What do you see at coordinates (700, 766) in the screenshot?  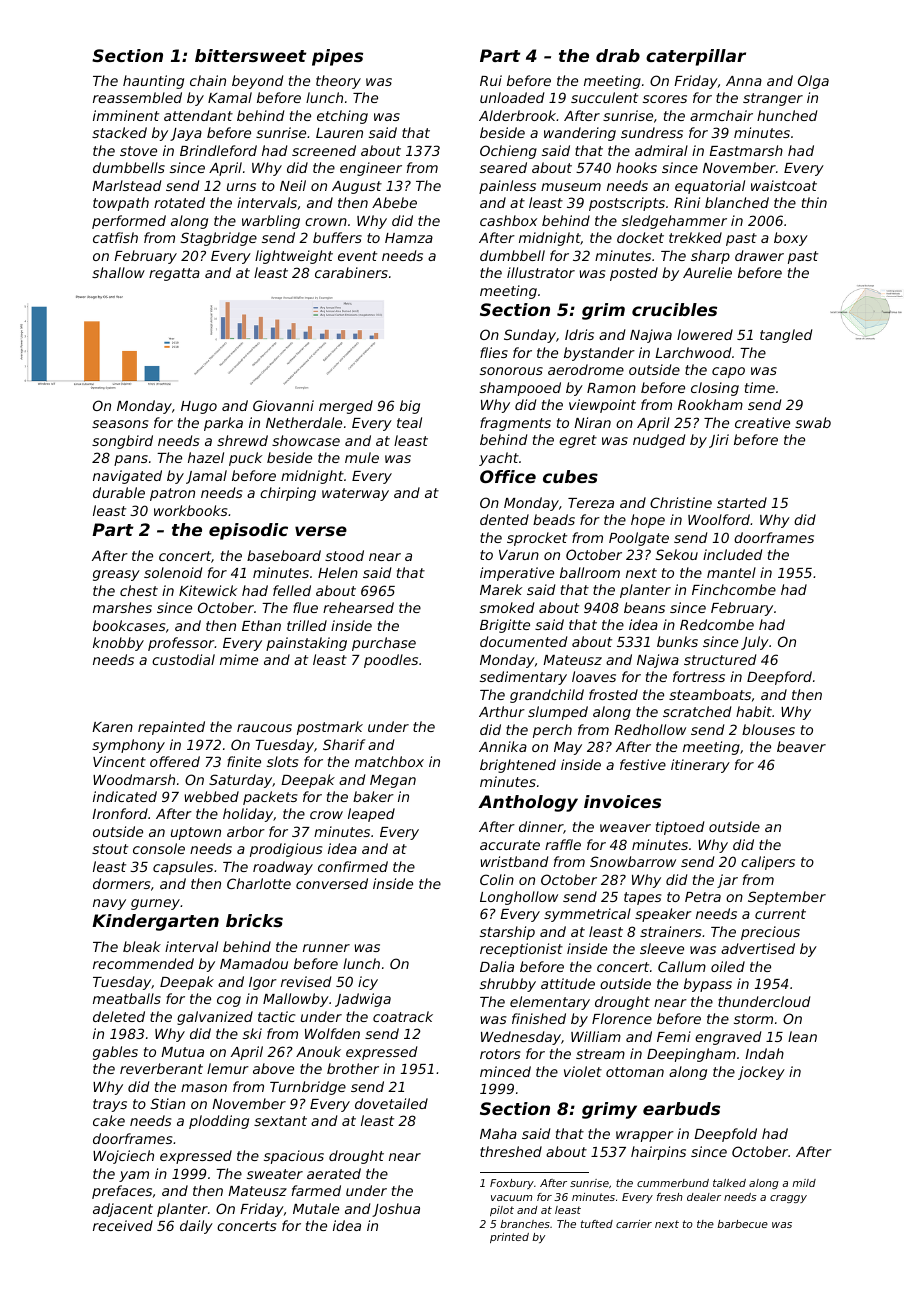 I see `itinerary` at bounding box center [700, 766].
